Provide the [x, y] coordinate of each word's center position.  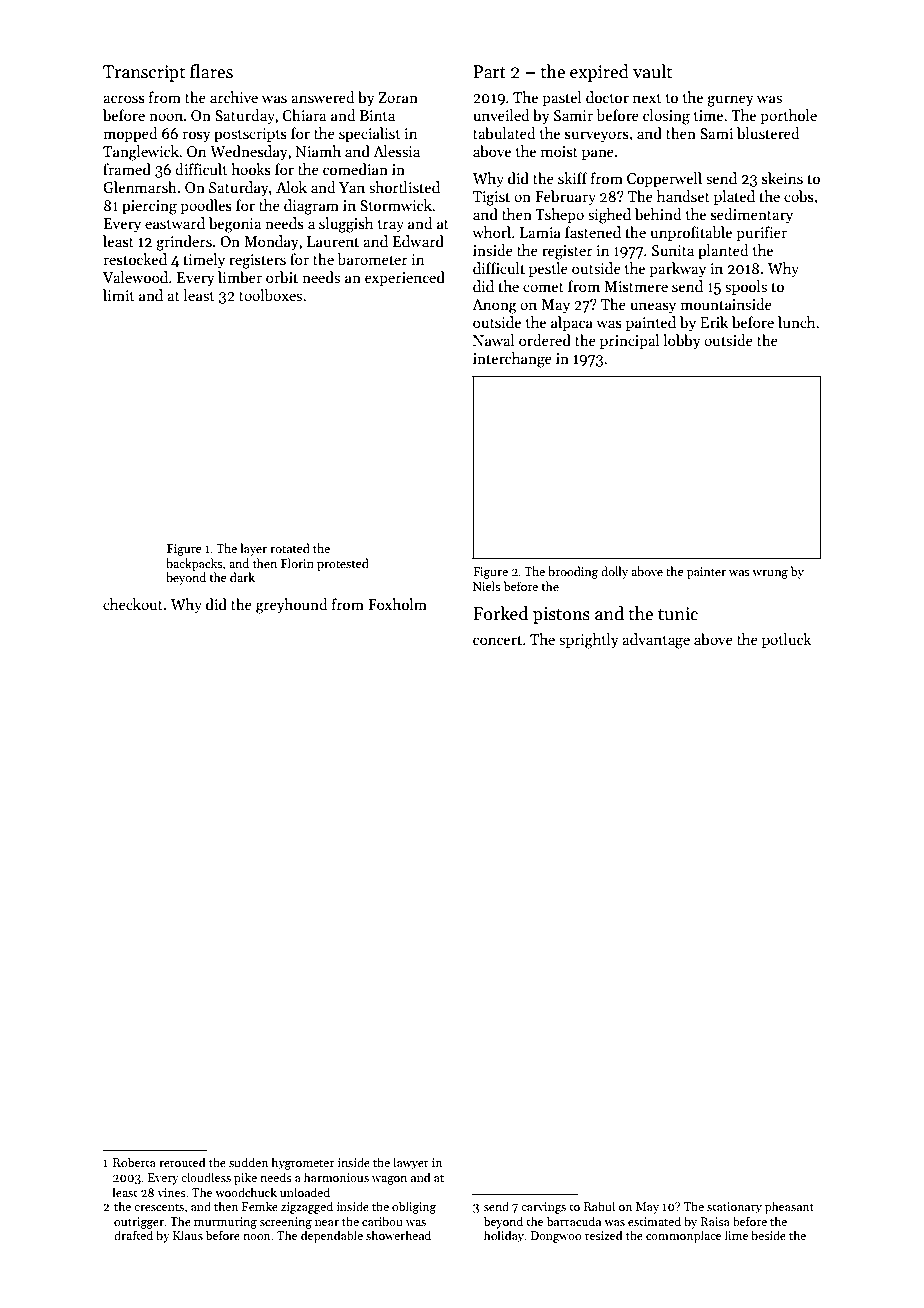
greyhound [292, 606]
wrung [770, 574]
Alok [291, 187]
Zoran [398, 97]
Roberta [134, 1162]
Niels [487, 586]
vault [652, 71]
